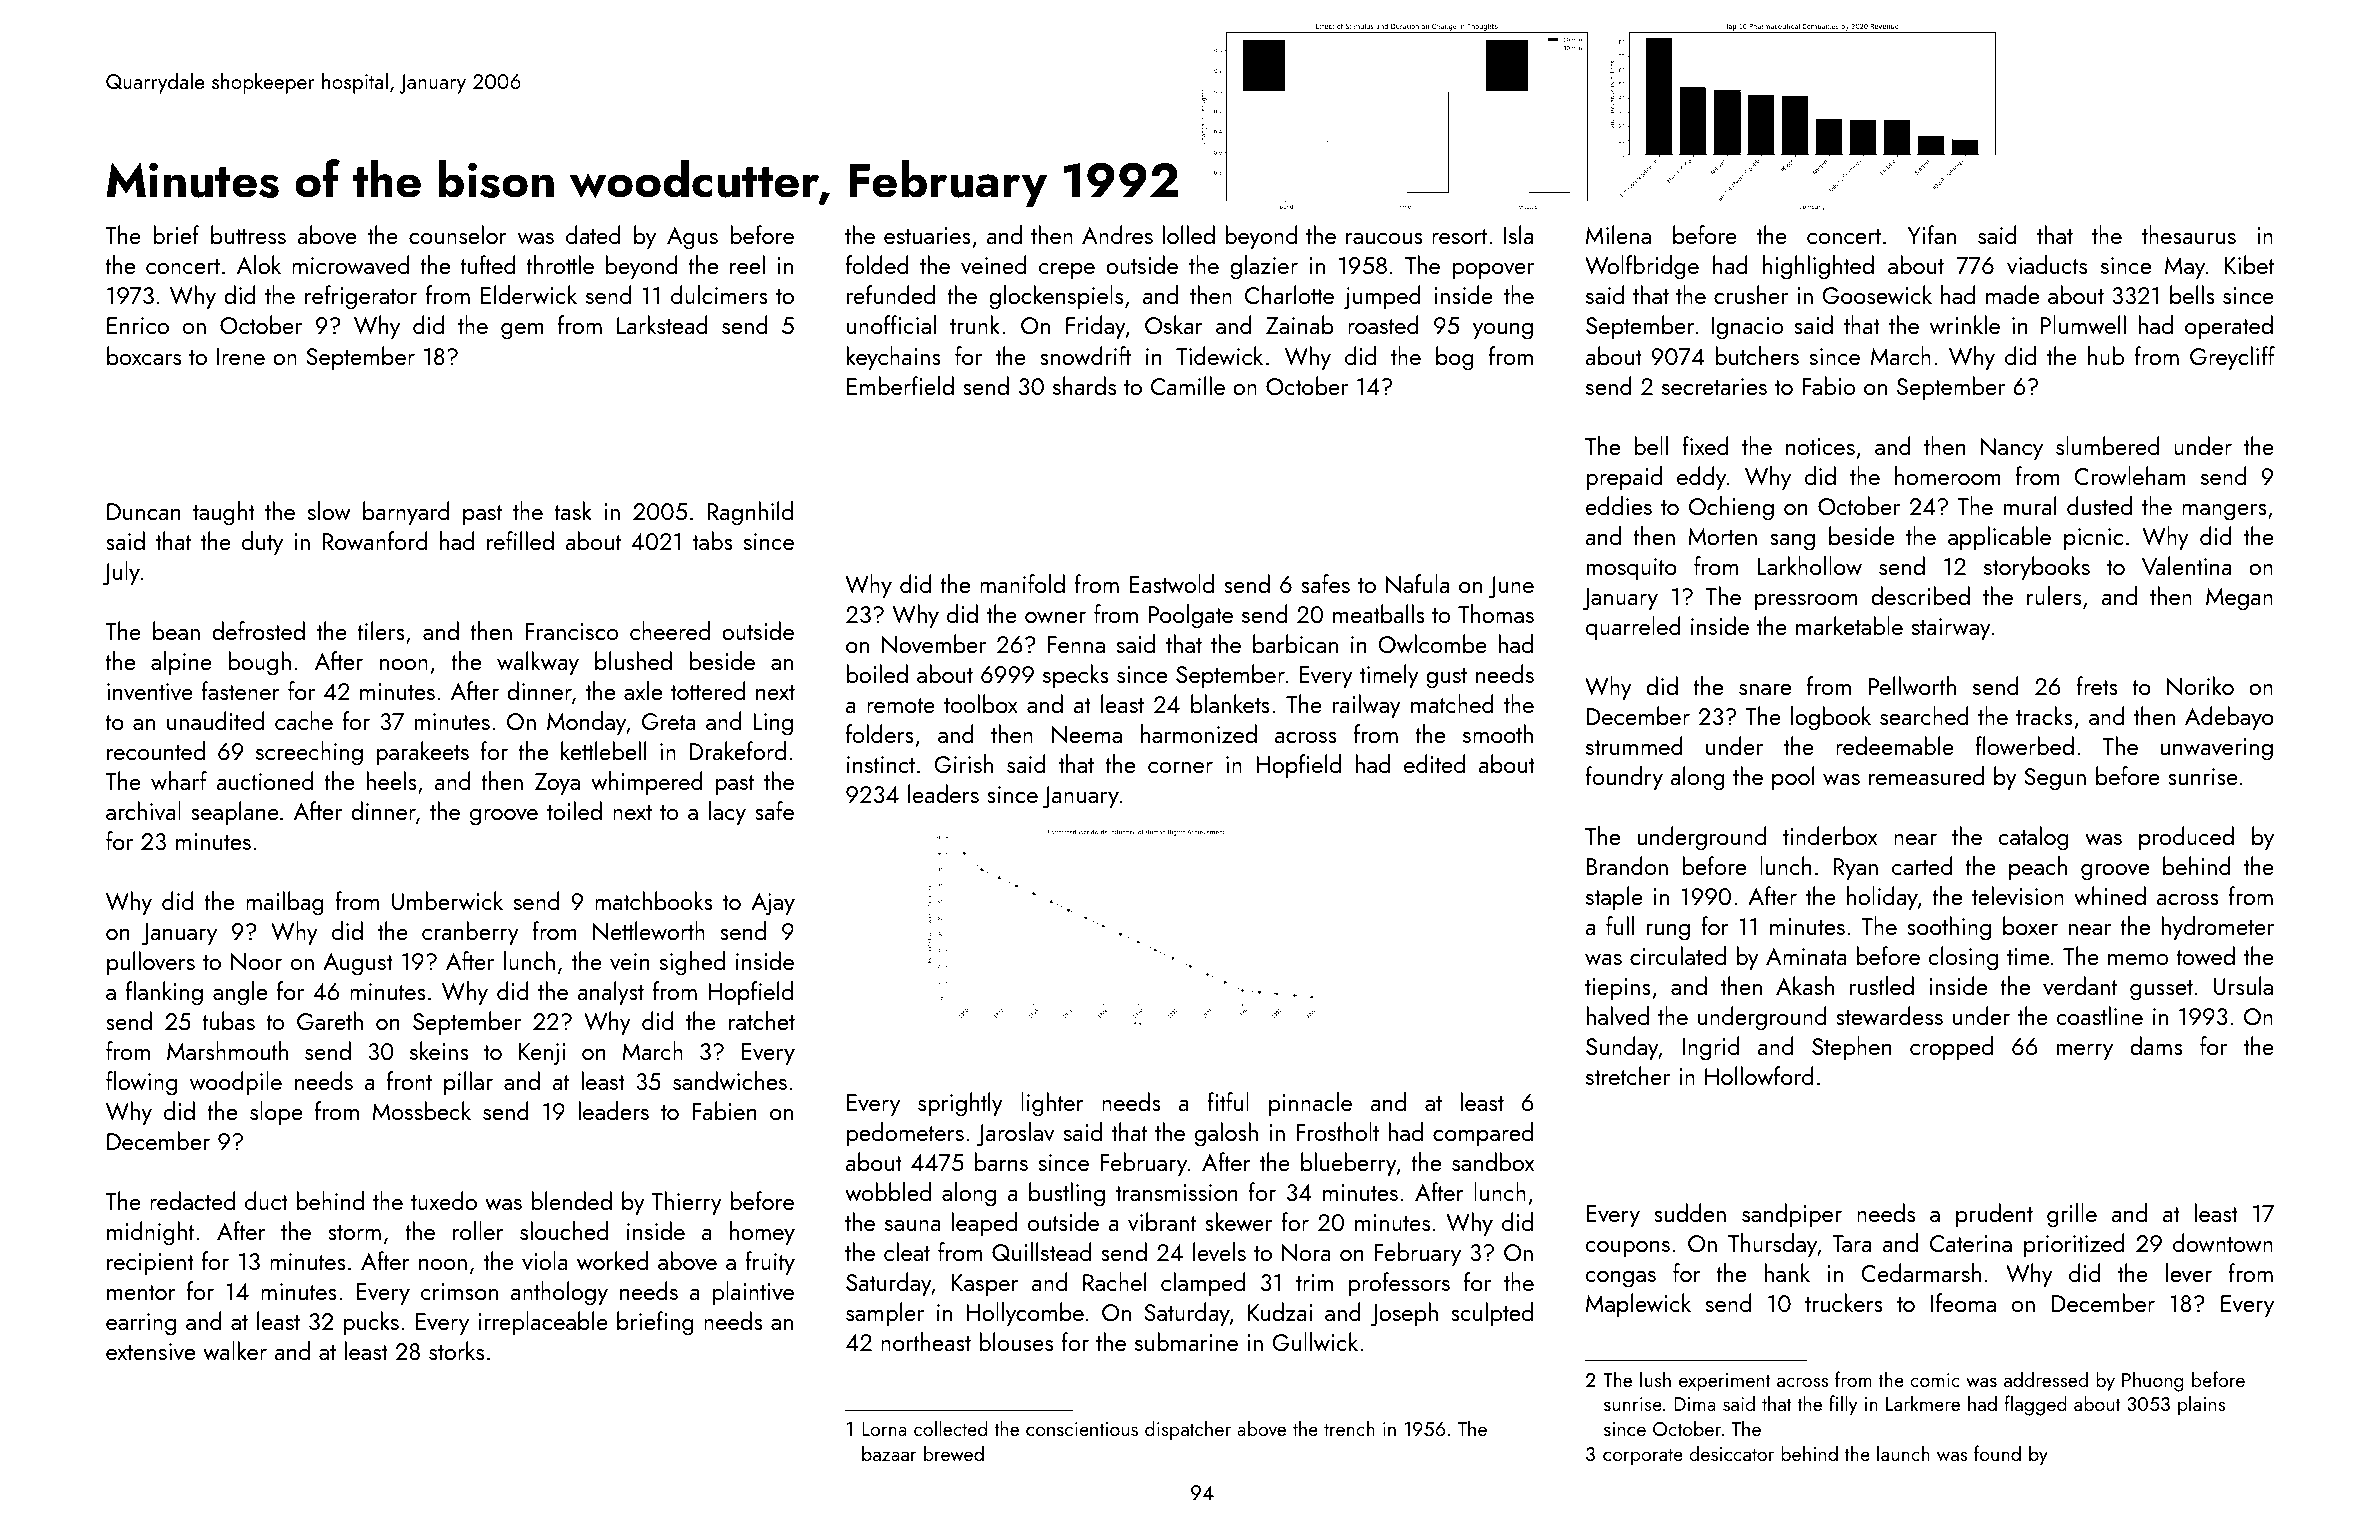  What do you see at coordinates (1455, 358) in the image?
I see `bog` at bounding box center [1455, 358].
